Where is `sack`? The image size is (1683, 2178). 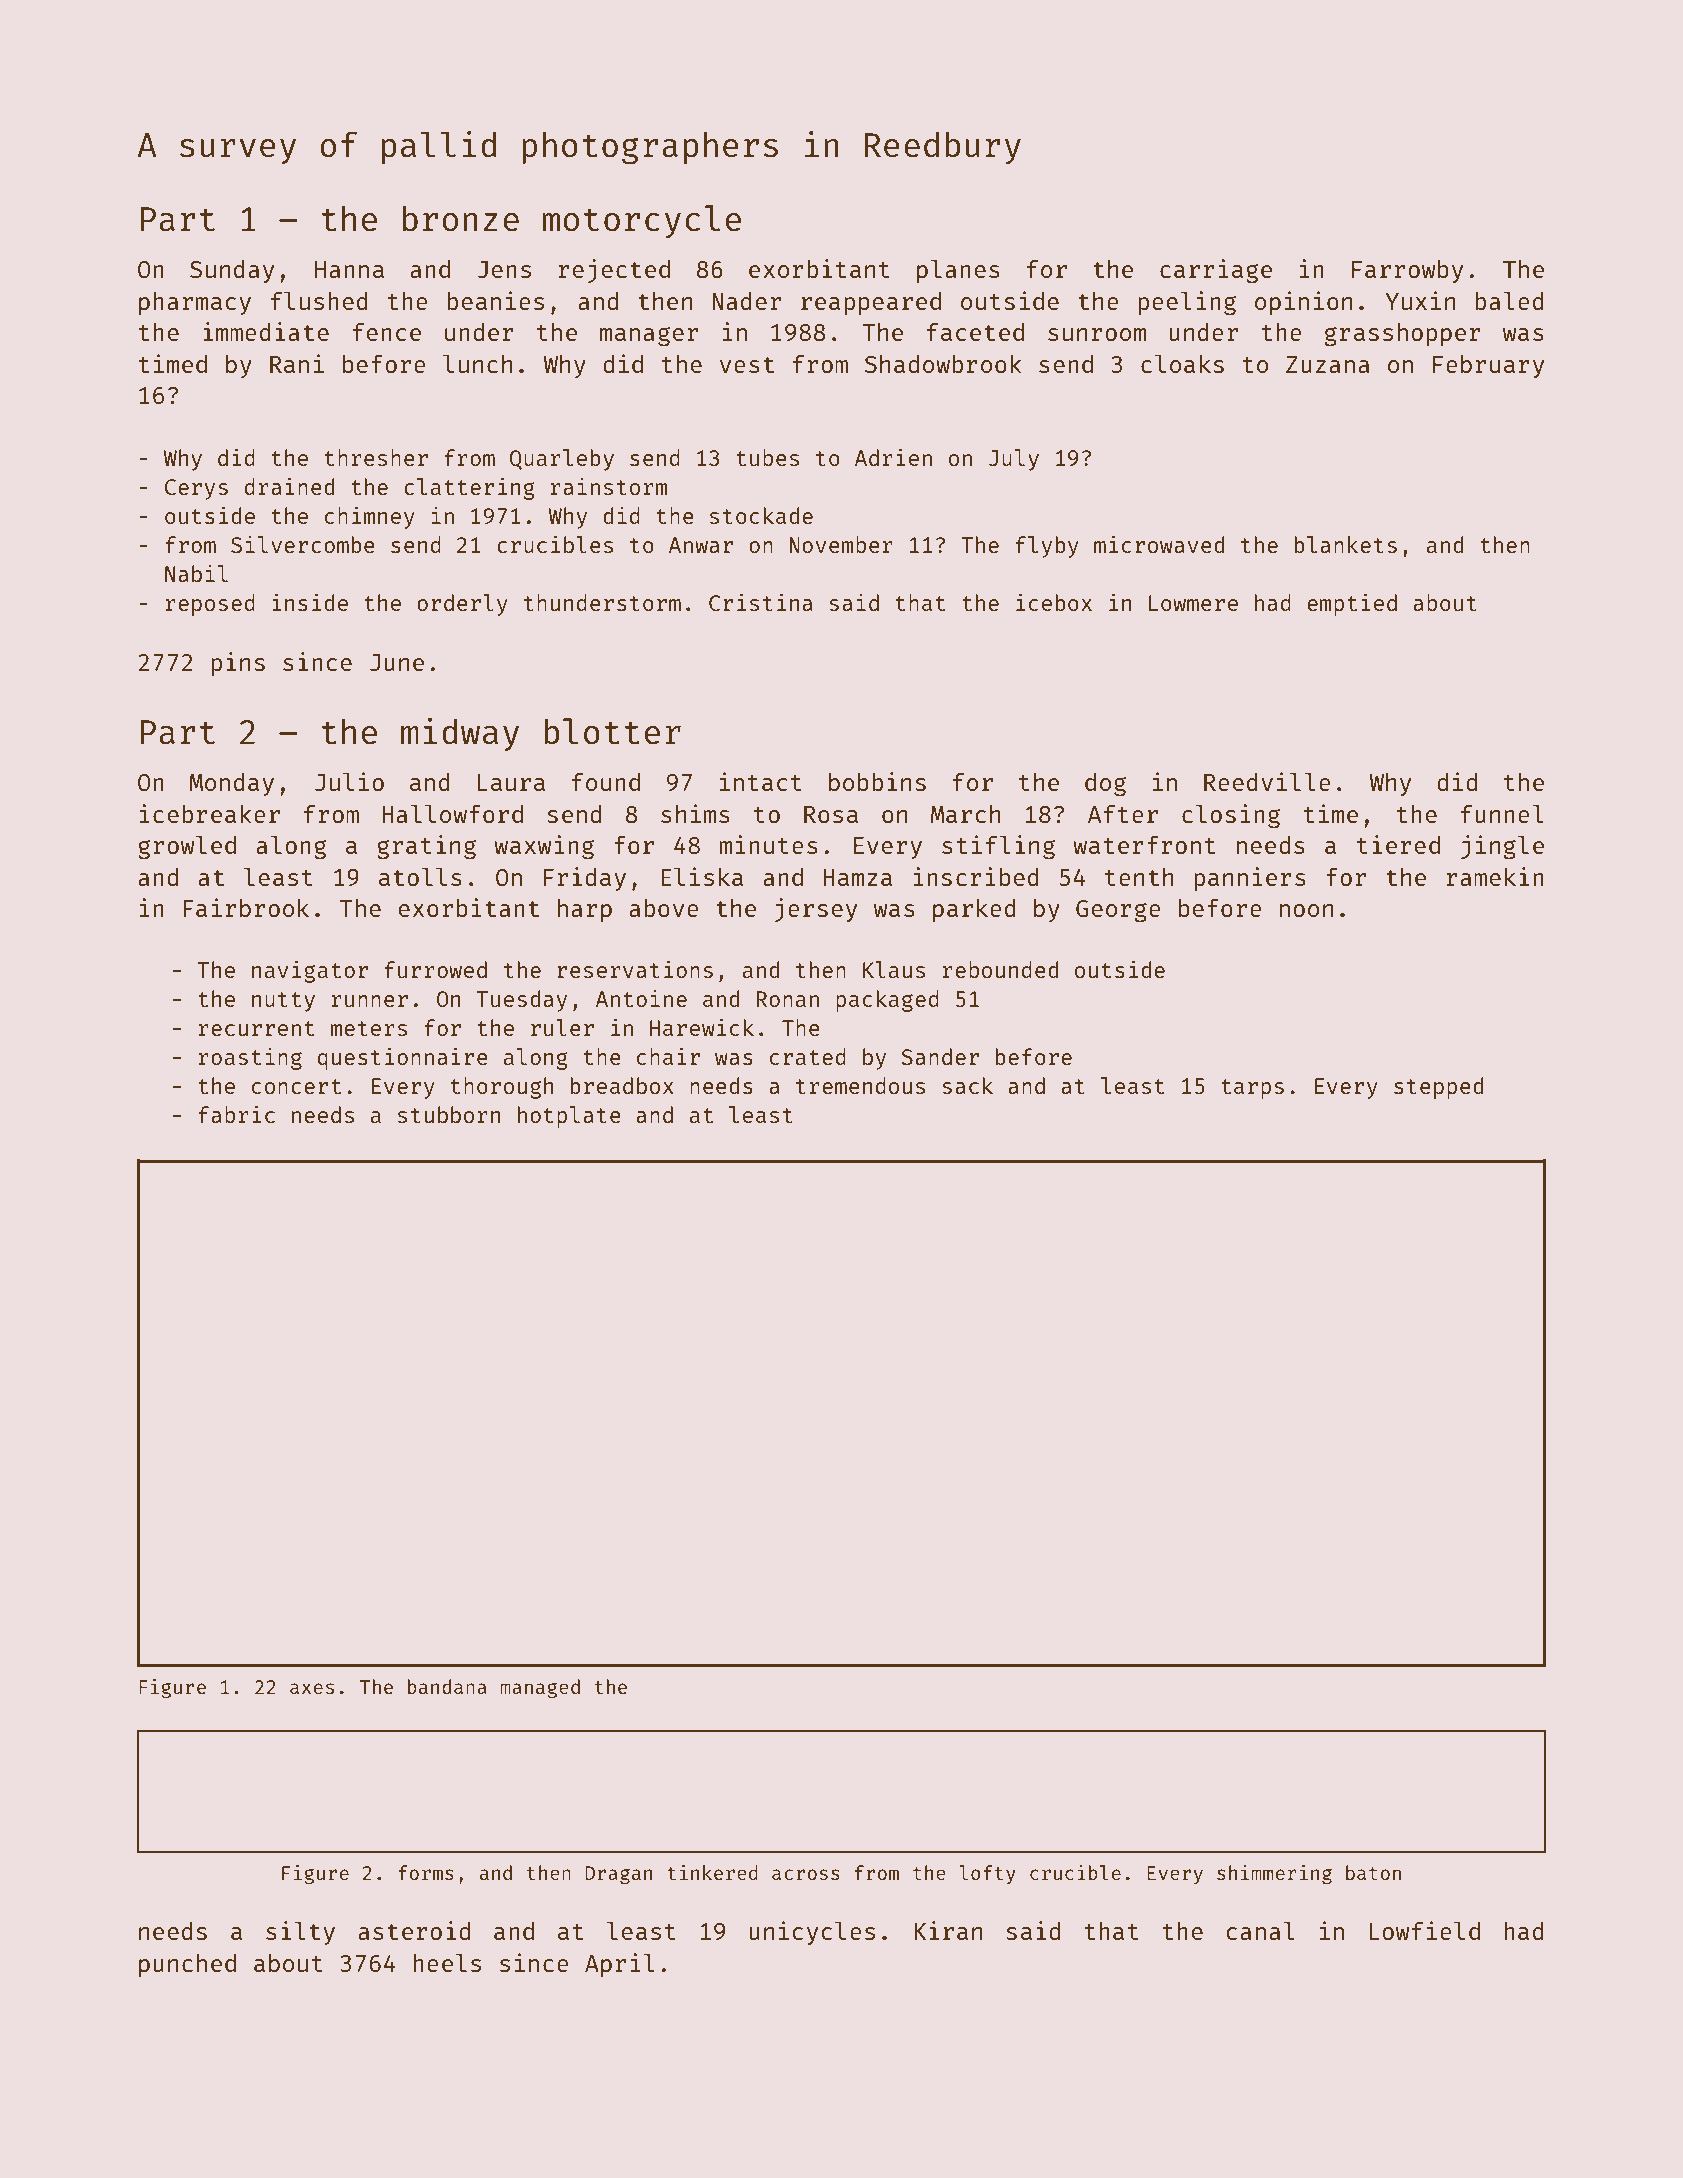 sack is located at coordinates (967, 1085).
